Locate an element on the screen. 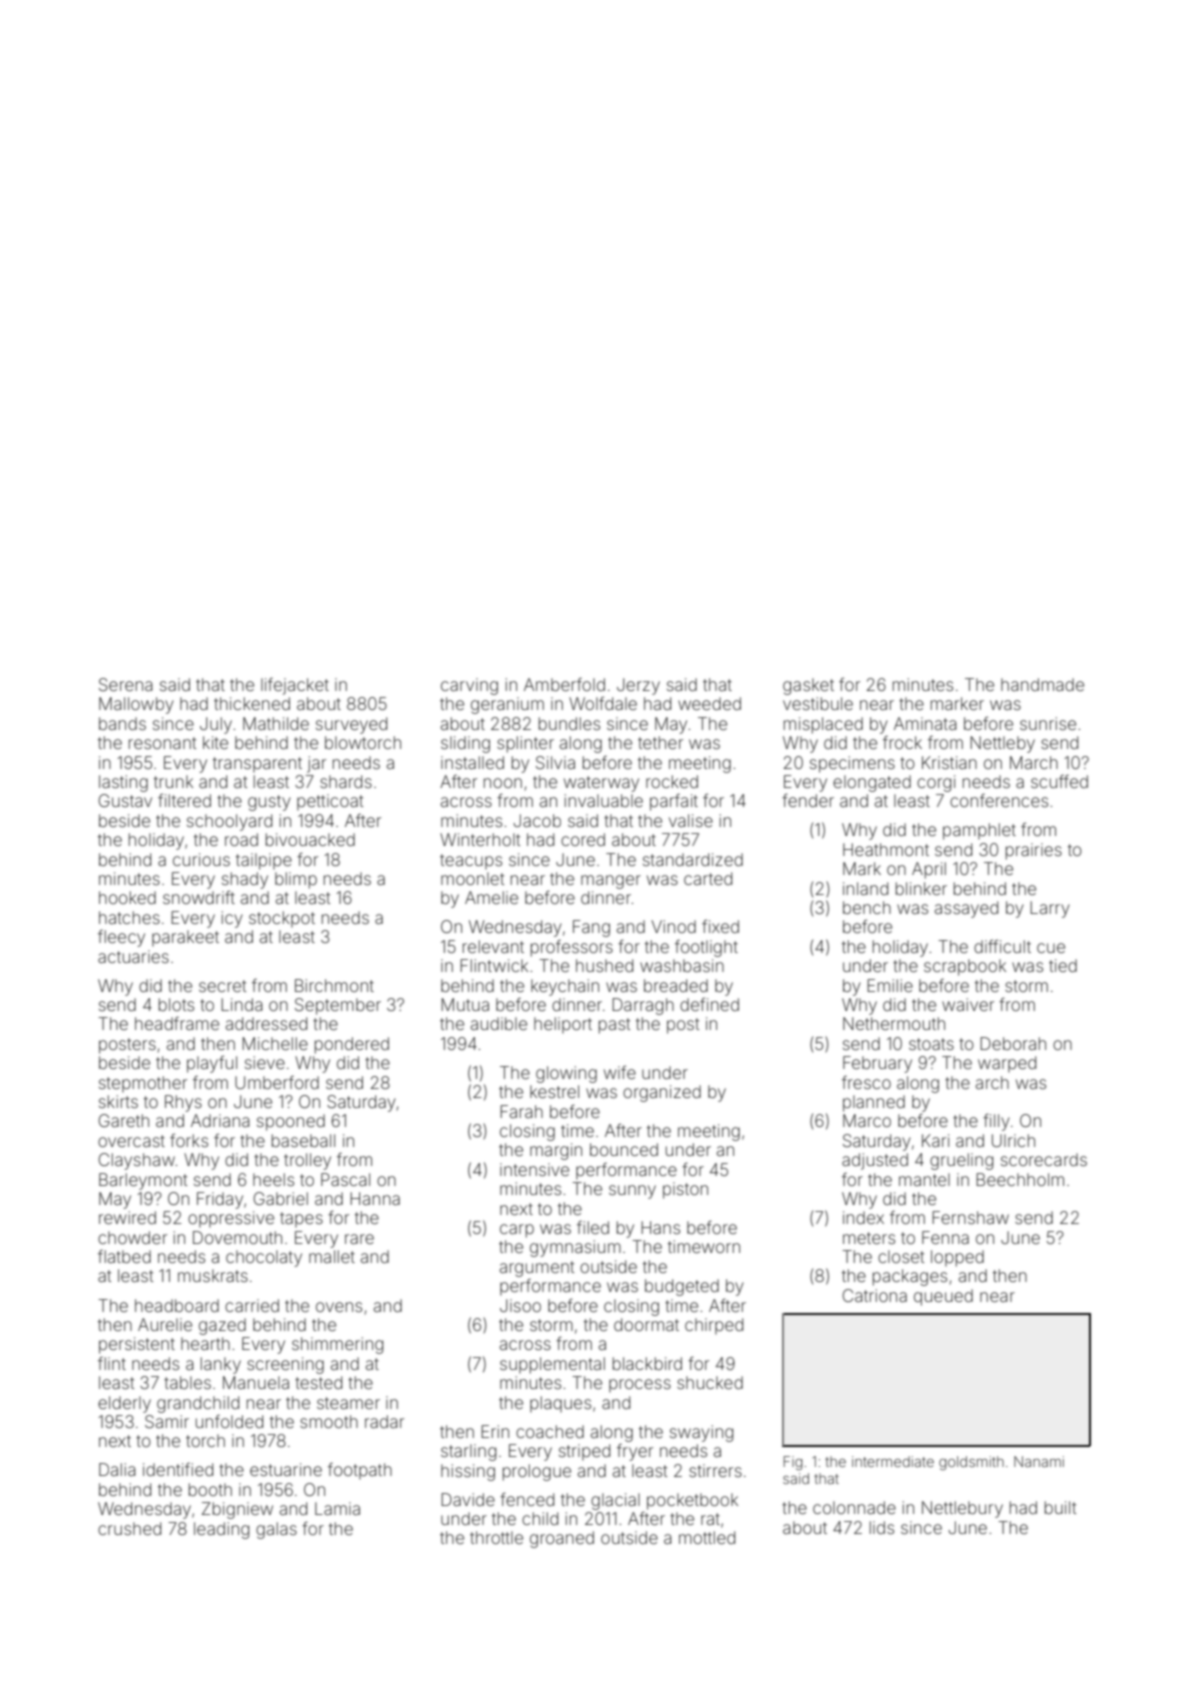 The width and height of the screenshot is (1188, 1681). fenced is located at coordinates (527, 1499).
